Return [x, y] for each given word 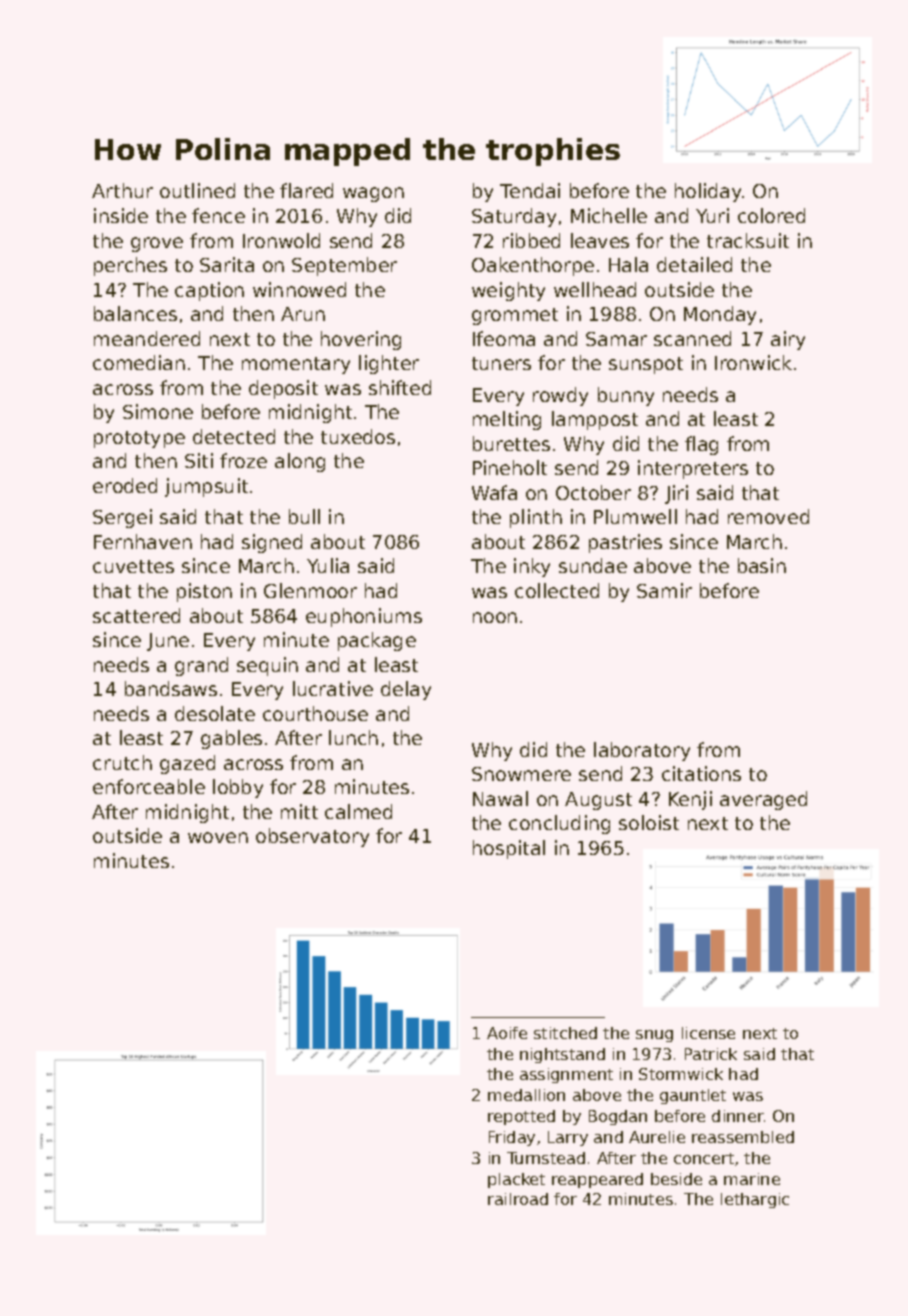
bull [304, 516]
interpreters [693, 469]
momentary [296, 365]
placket [516, 1180]
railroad [518, 1199]
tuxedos [358, 436]
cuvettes [133, 566]
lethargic [755, 1200]
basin [762, 565]
